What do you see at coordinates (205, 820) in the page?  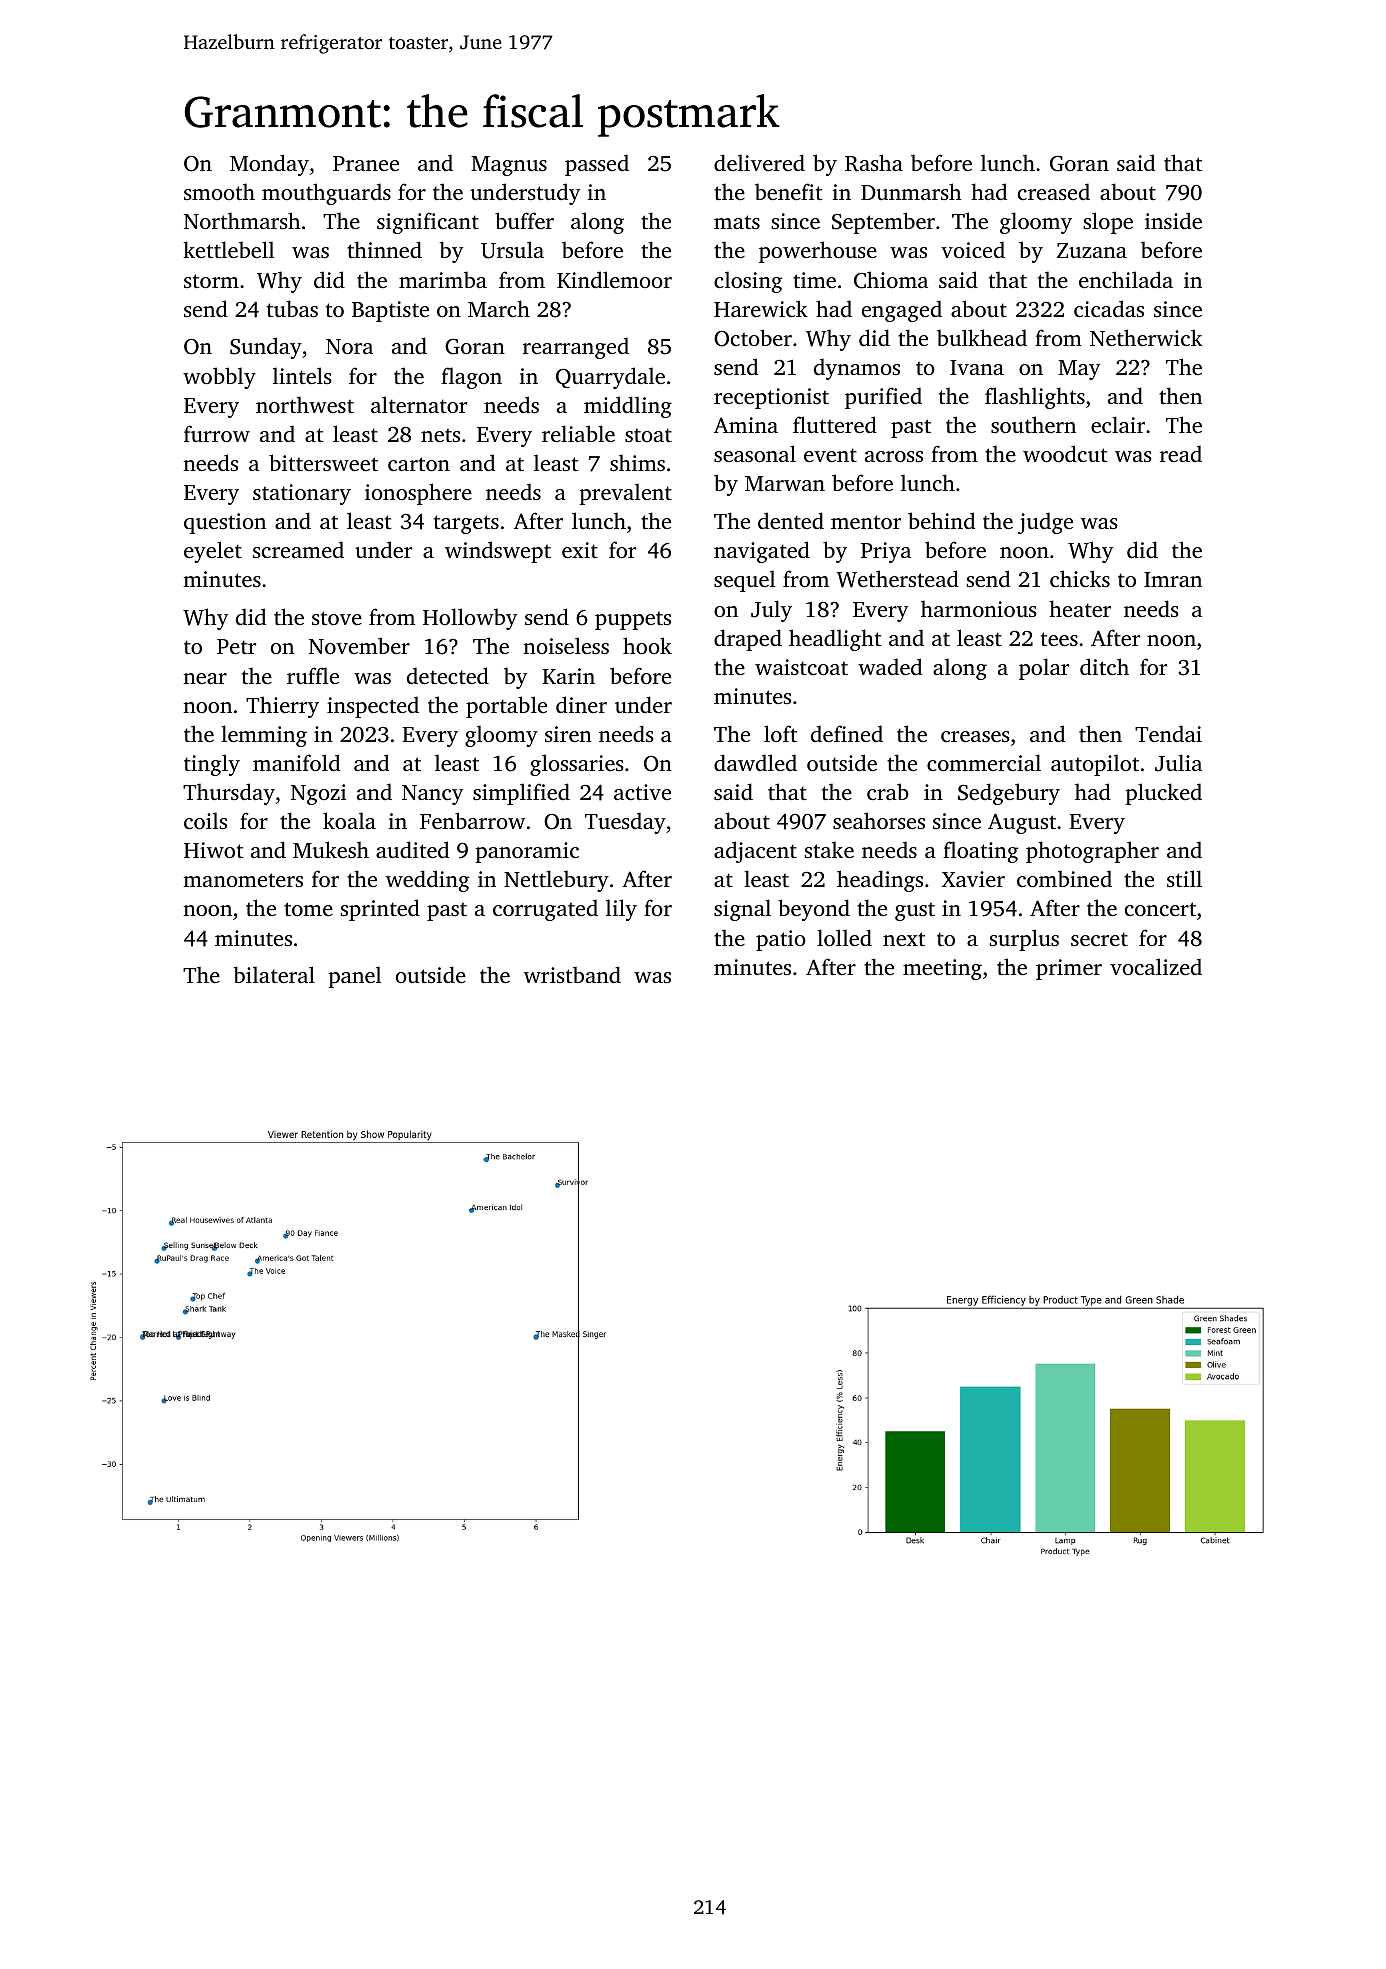 I see `coils` at bounding box center [205, 820].
